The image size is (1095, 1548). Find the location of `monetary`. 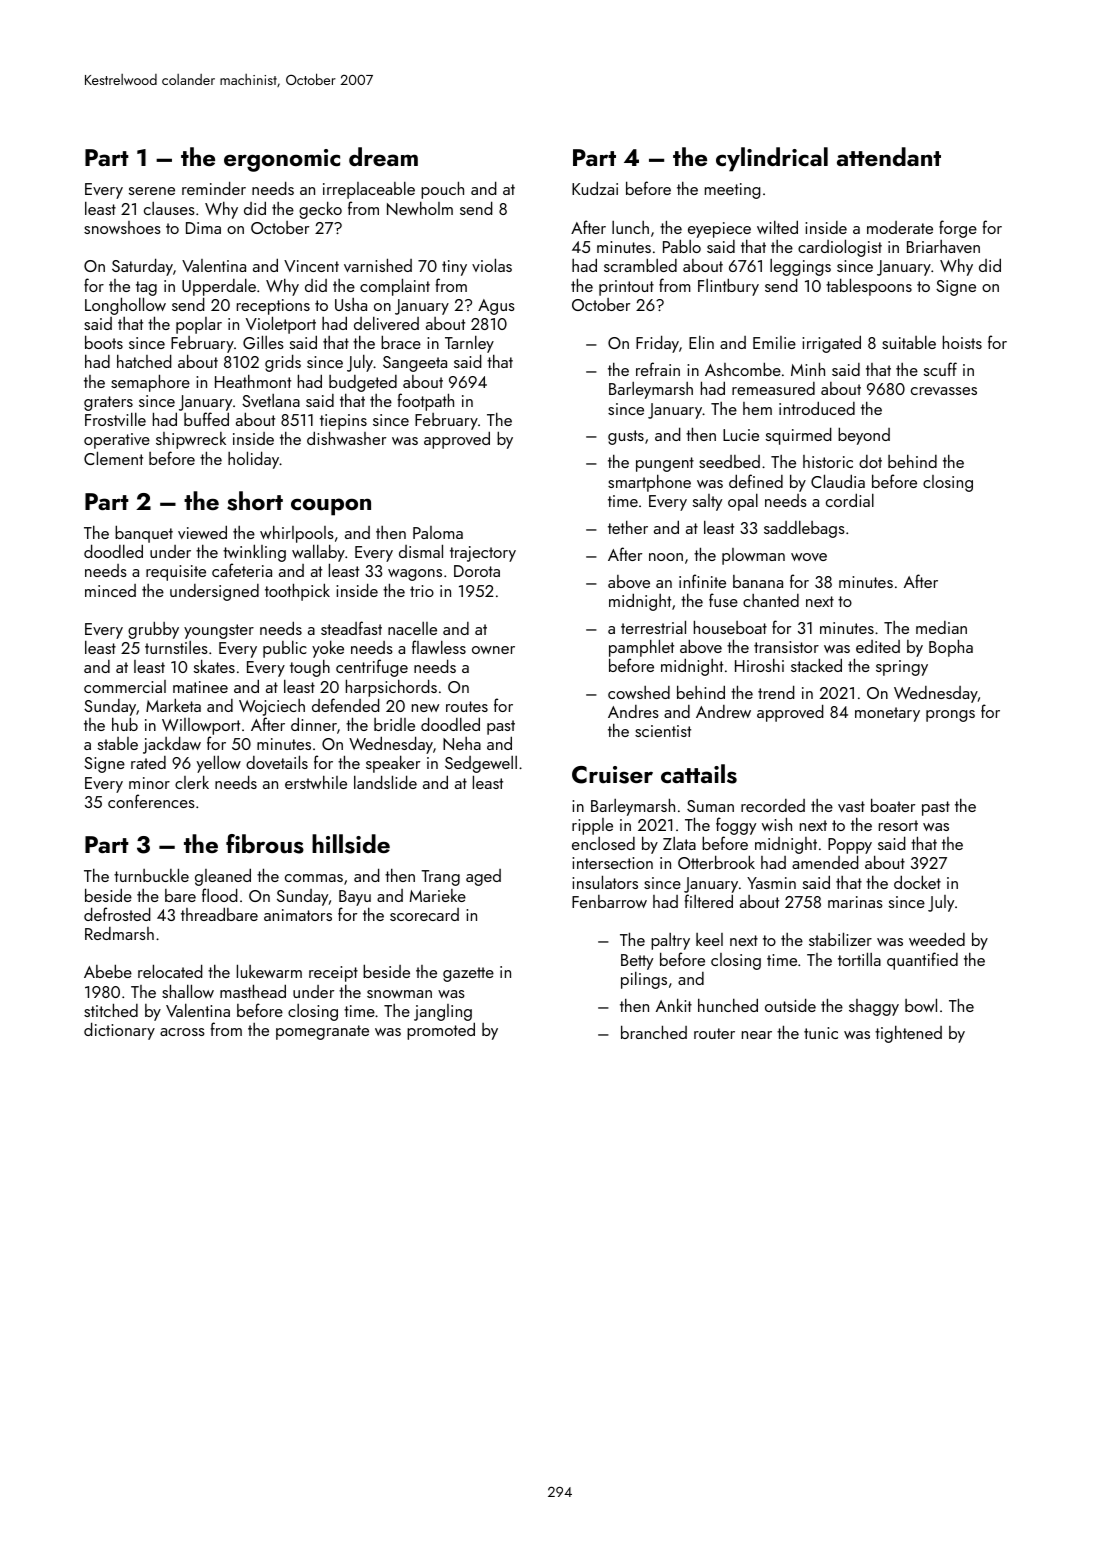

monetary is located at coordinates (887, 714).
